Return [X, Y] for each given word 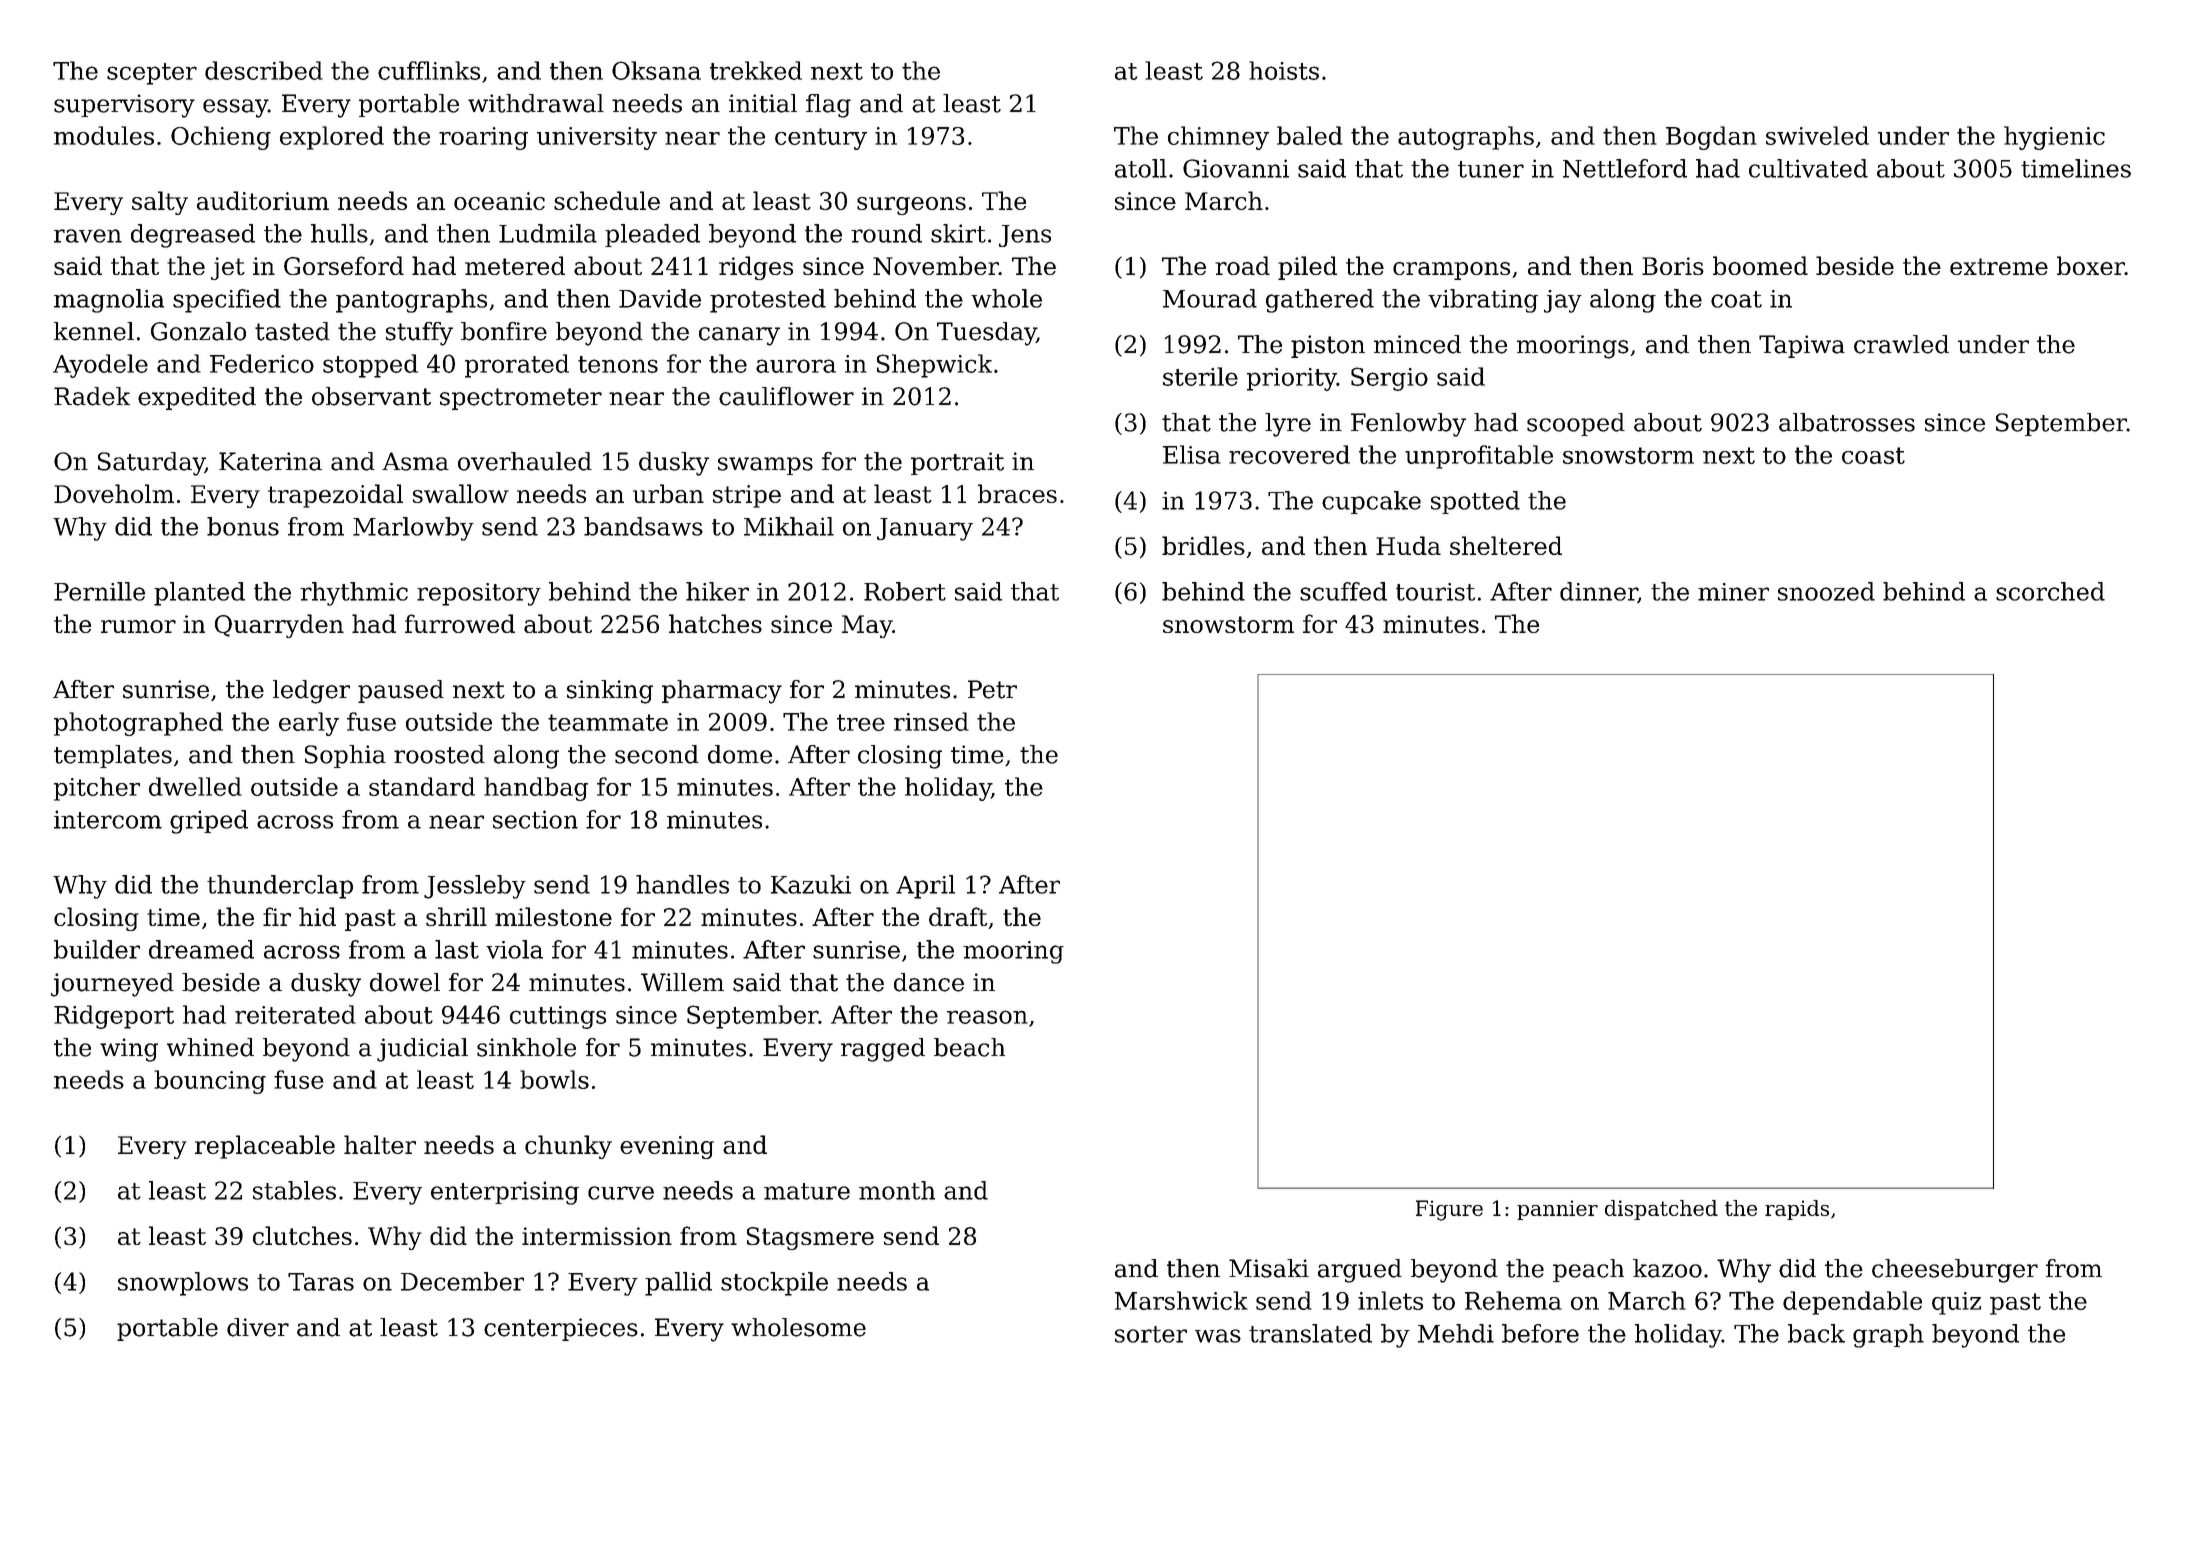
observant [371, 396]
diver [258, 1327]
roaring [483, 138]
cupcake [1371, 502]
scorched [2050, 591]
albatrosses [1847, 422]
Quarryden [279, 626]
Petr [992, 689]
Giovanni [1236, 168]
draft [958, 916]
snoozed [1826, 591]
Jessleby [475, 887]
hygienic [2054, 138]
